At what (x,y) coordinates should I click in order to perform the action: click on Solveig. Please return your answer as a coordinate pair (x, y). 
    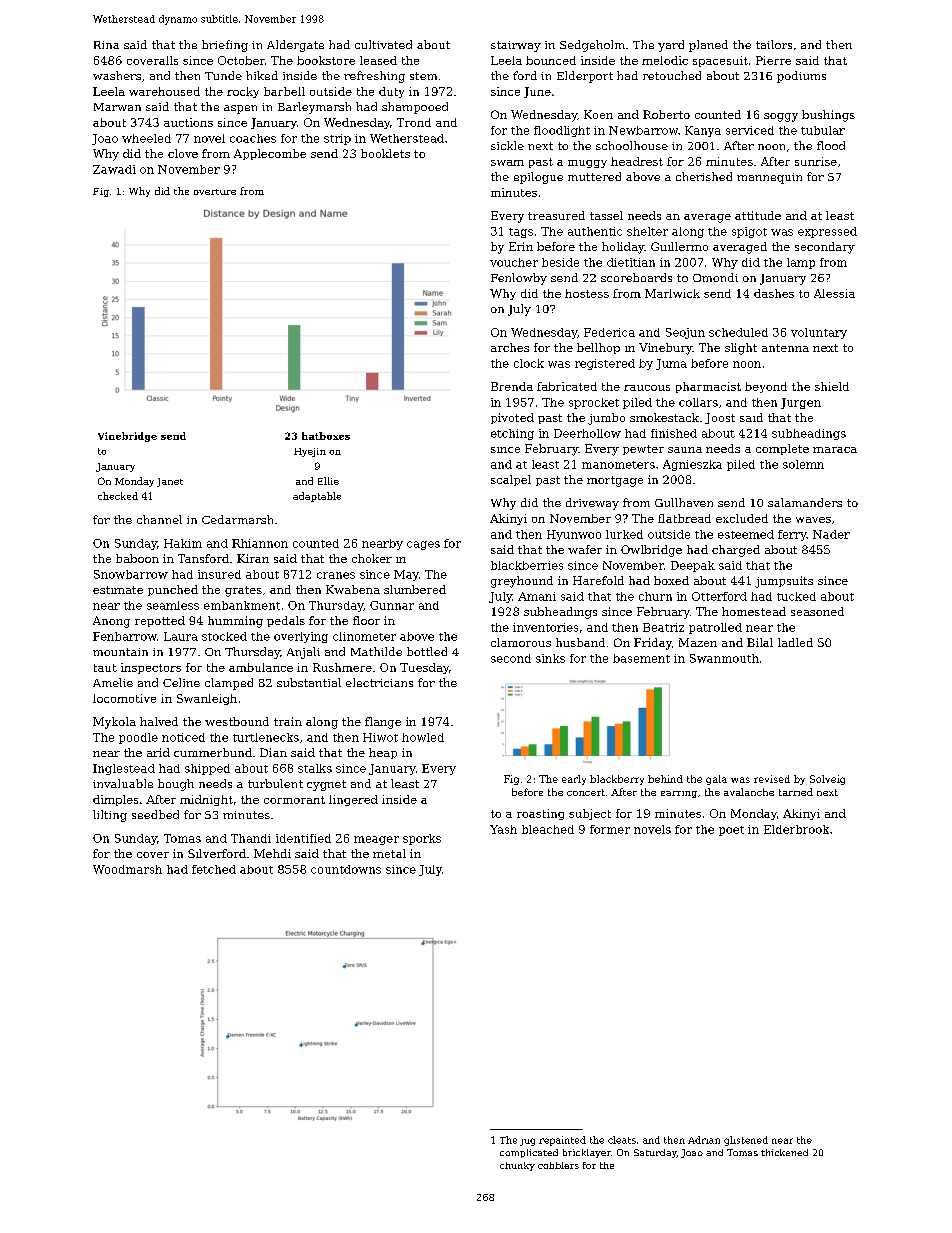
    Looking at the image, I should click on (827, 780).
